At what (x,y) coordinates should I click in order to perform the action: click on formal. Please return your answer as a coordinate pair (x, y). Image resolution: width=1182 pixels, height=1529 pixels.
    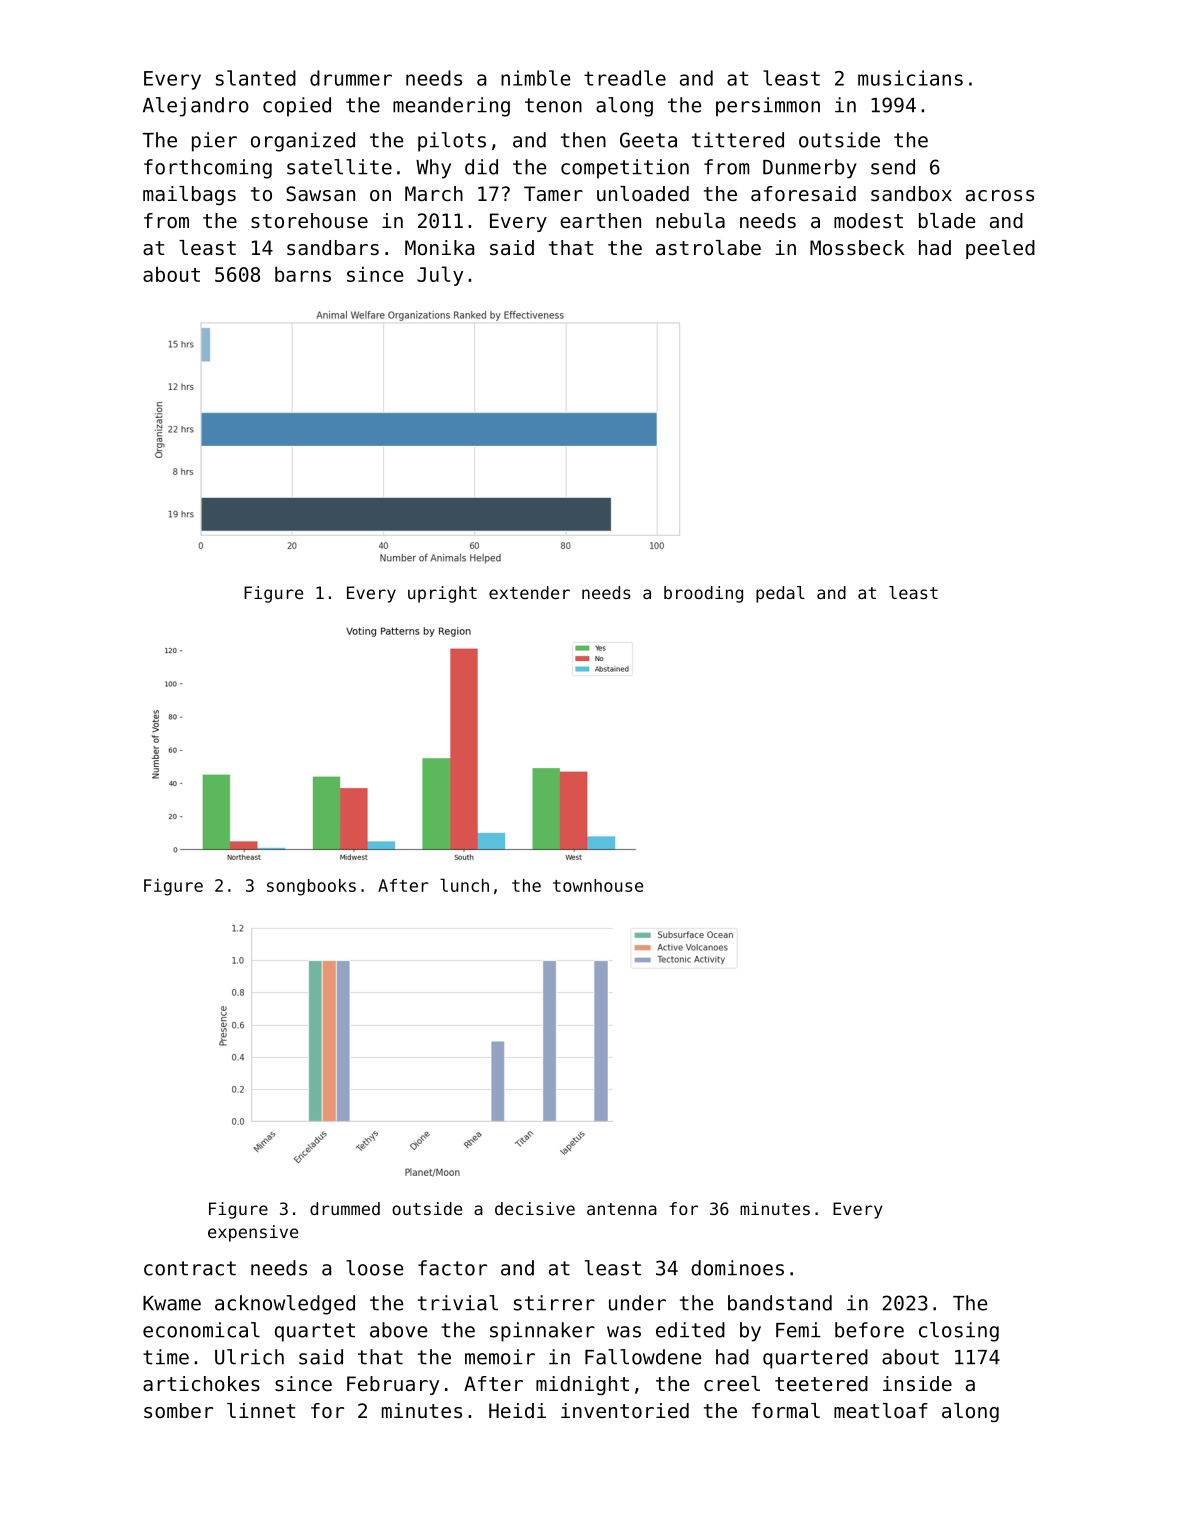
    Looking at the image, I should click on (786, 1410).
